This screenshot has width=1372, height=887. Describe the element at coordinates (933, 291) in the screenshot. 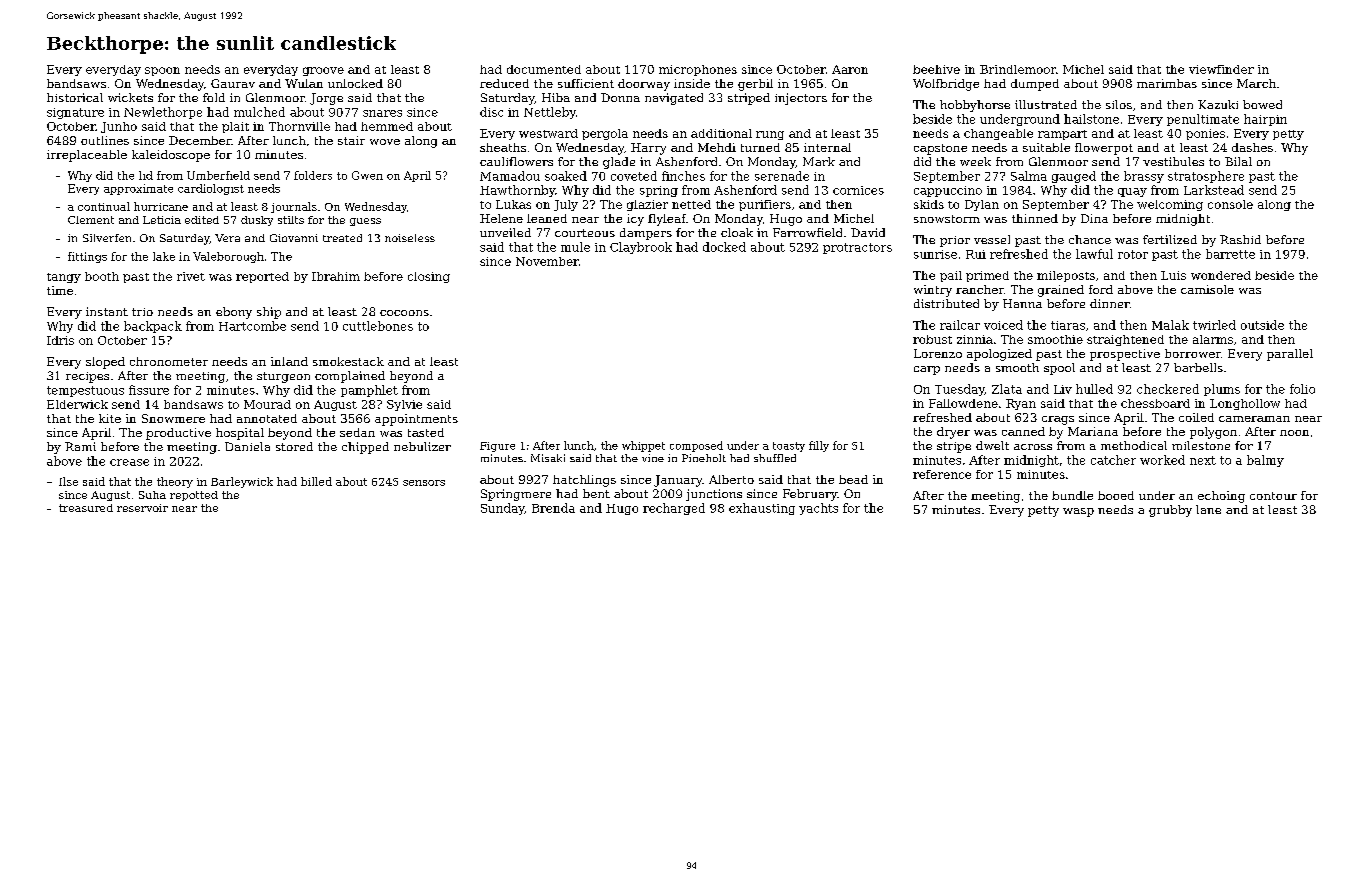

I see `wintry` at that location.
